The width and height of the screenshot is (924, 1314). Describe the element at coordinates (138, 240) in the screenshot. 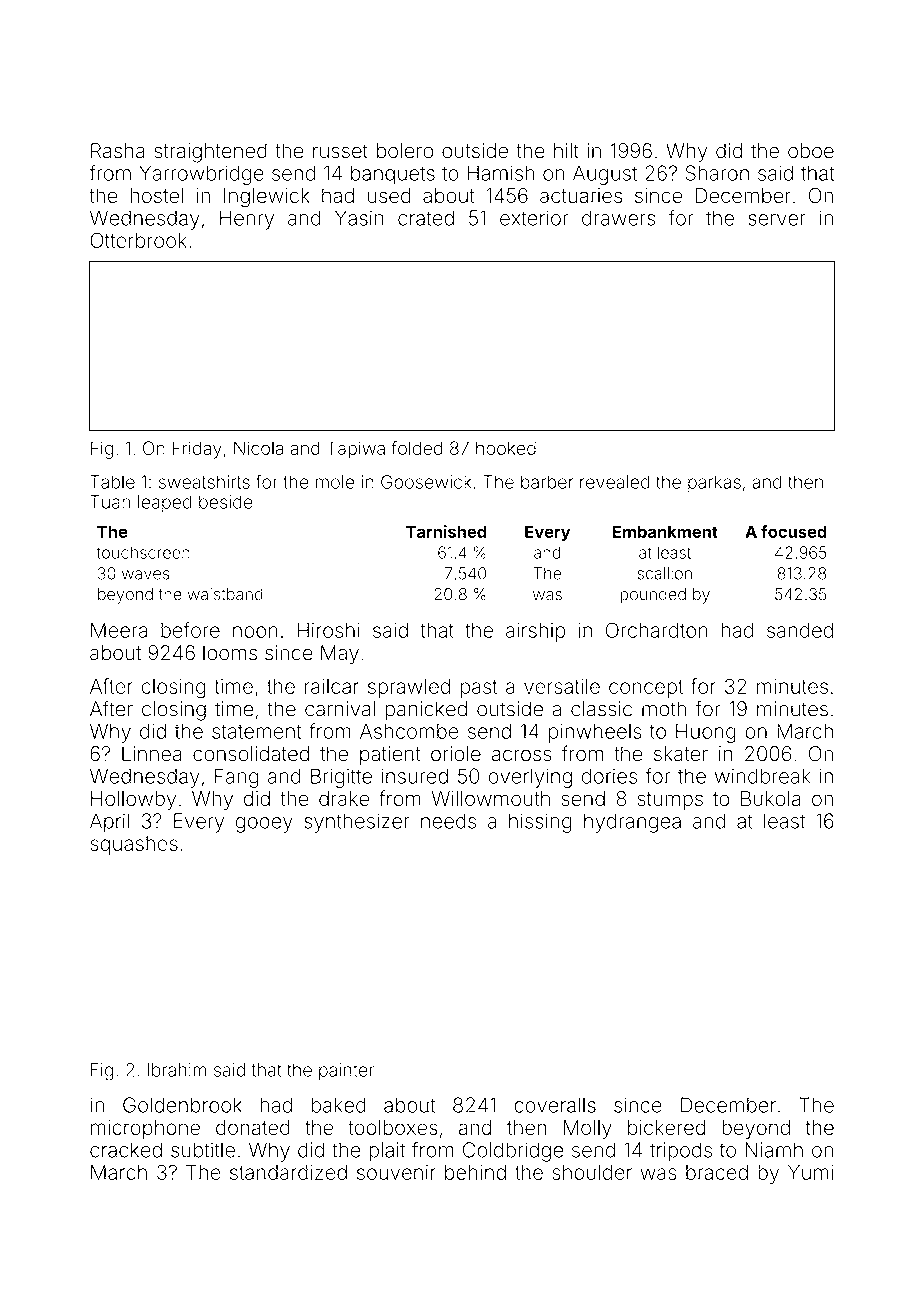

I see `Otterbrook` at that location.
